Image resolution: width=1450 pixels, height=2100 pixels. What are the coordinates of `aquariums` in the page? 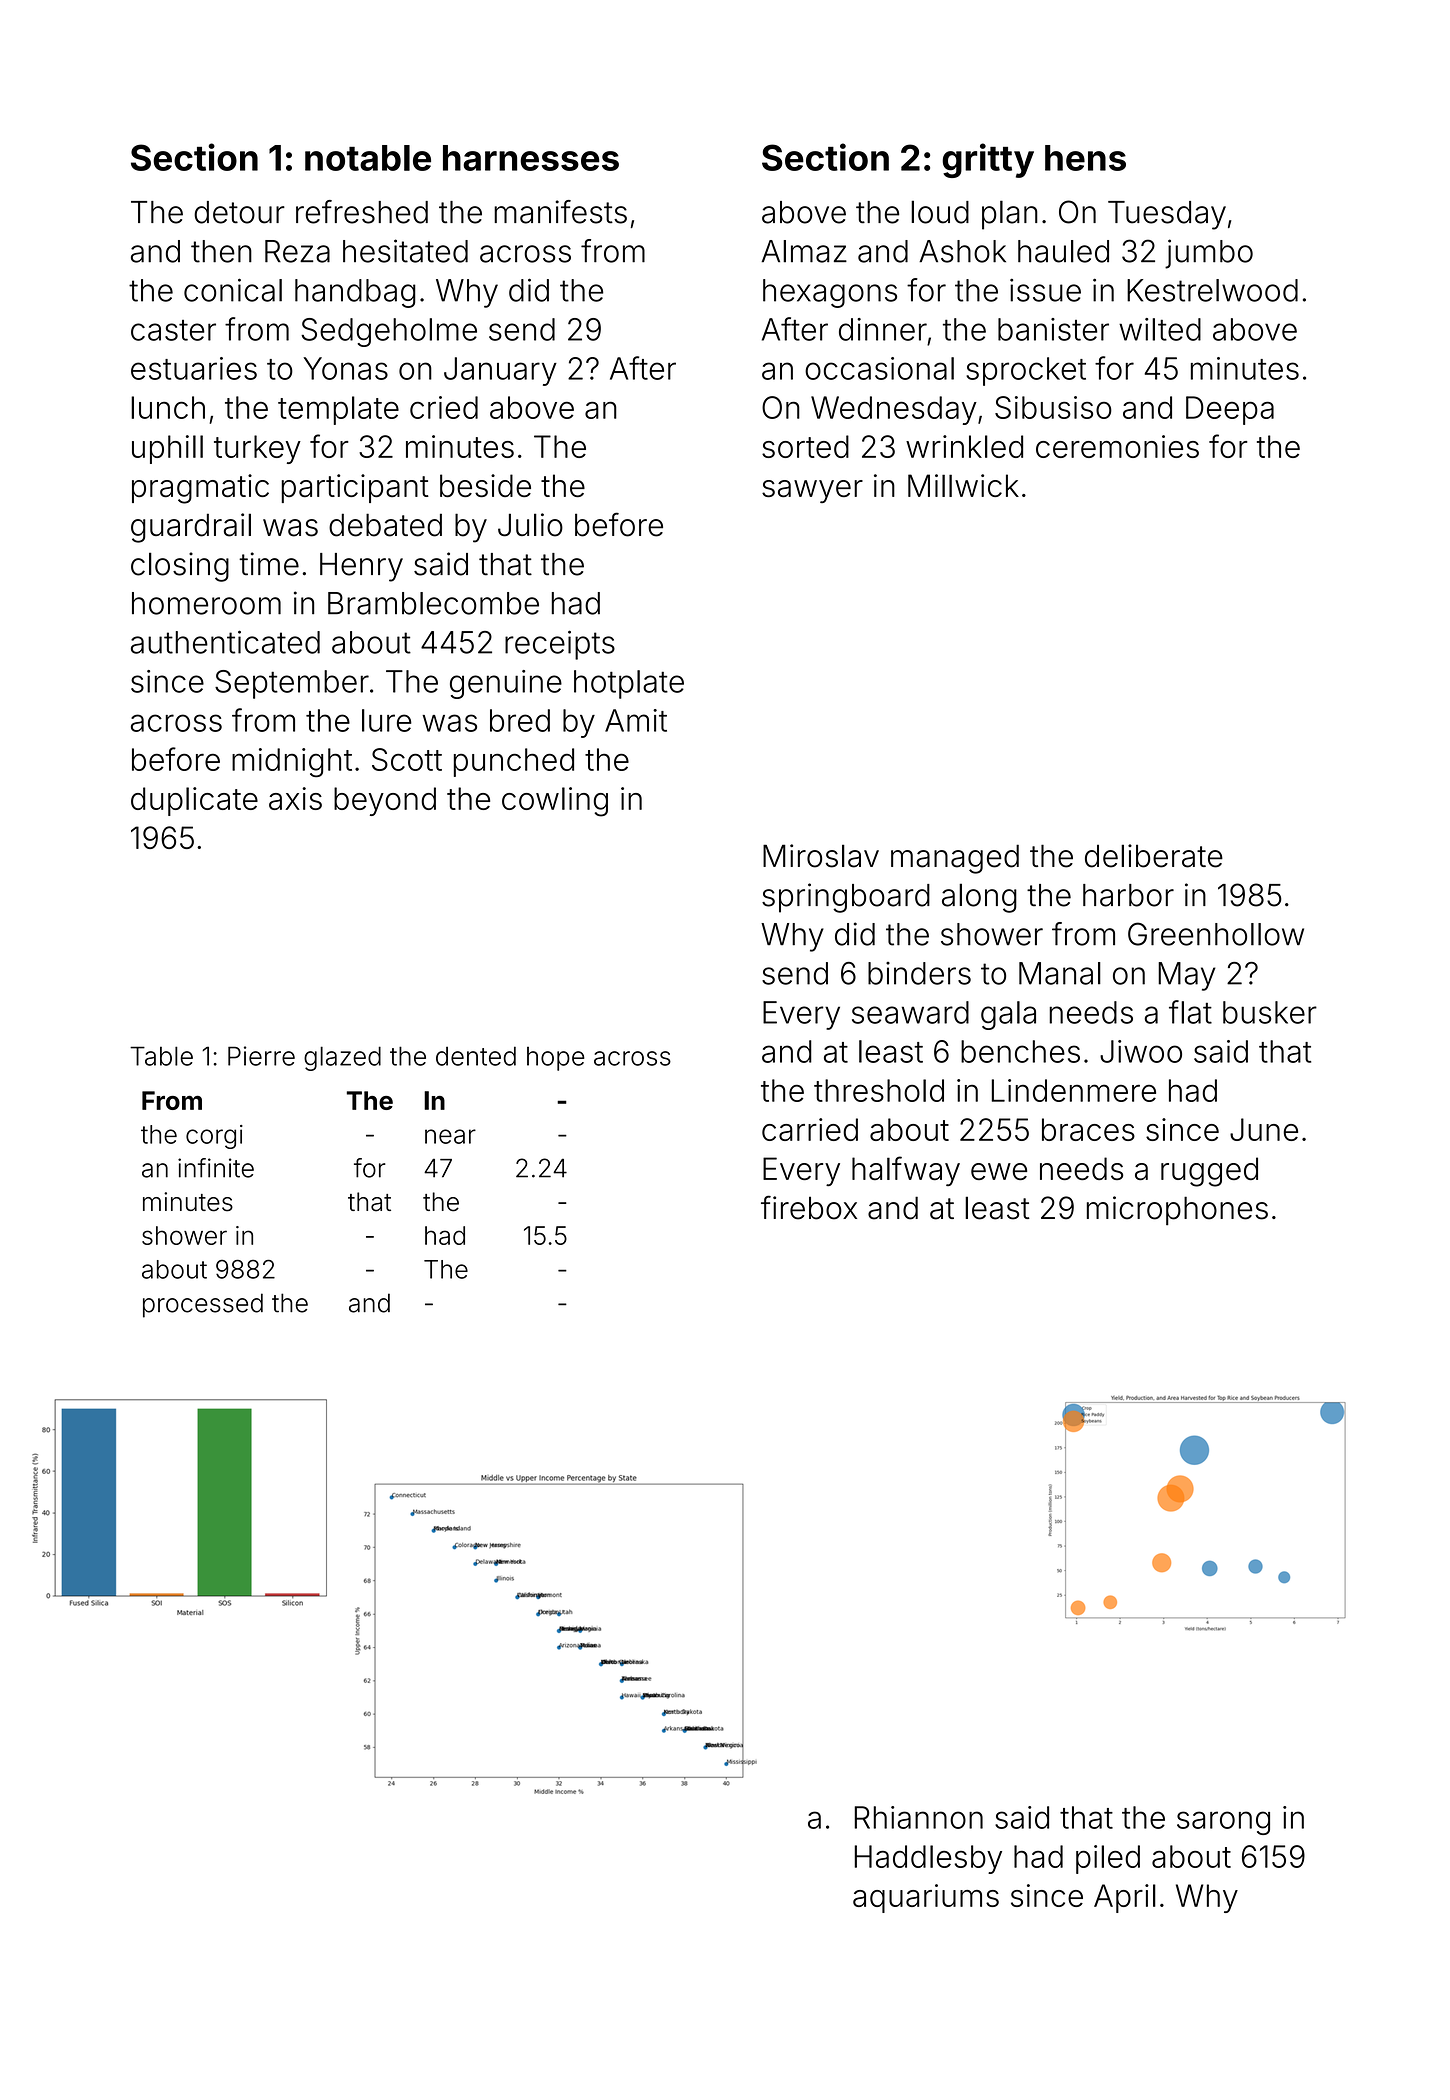 It's located at (926, 1898).
